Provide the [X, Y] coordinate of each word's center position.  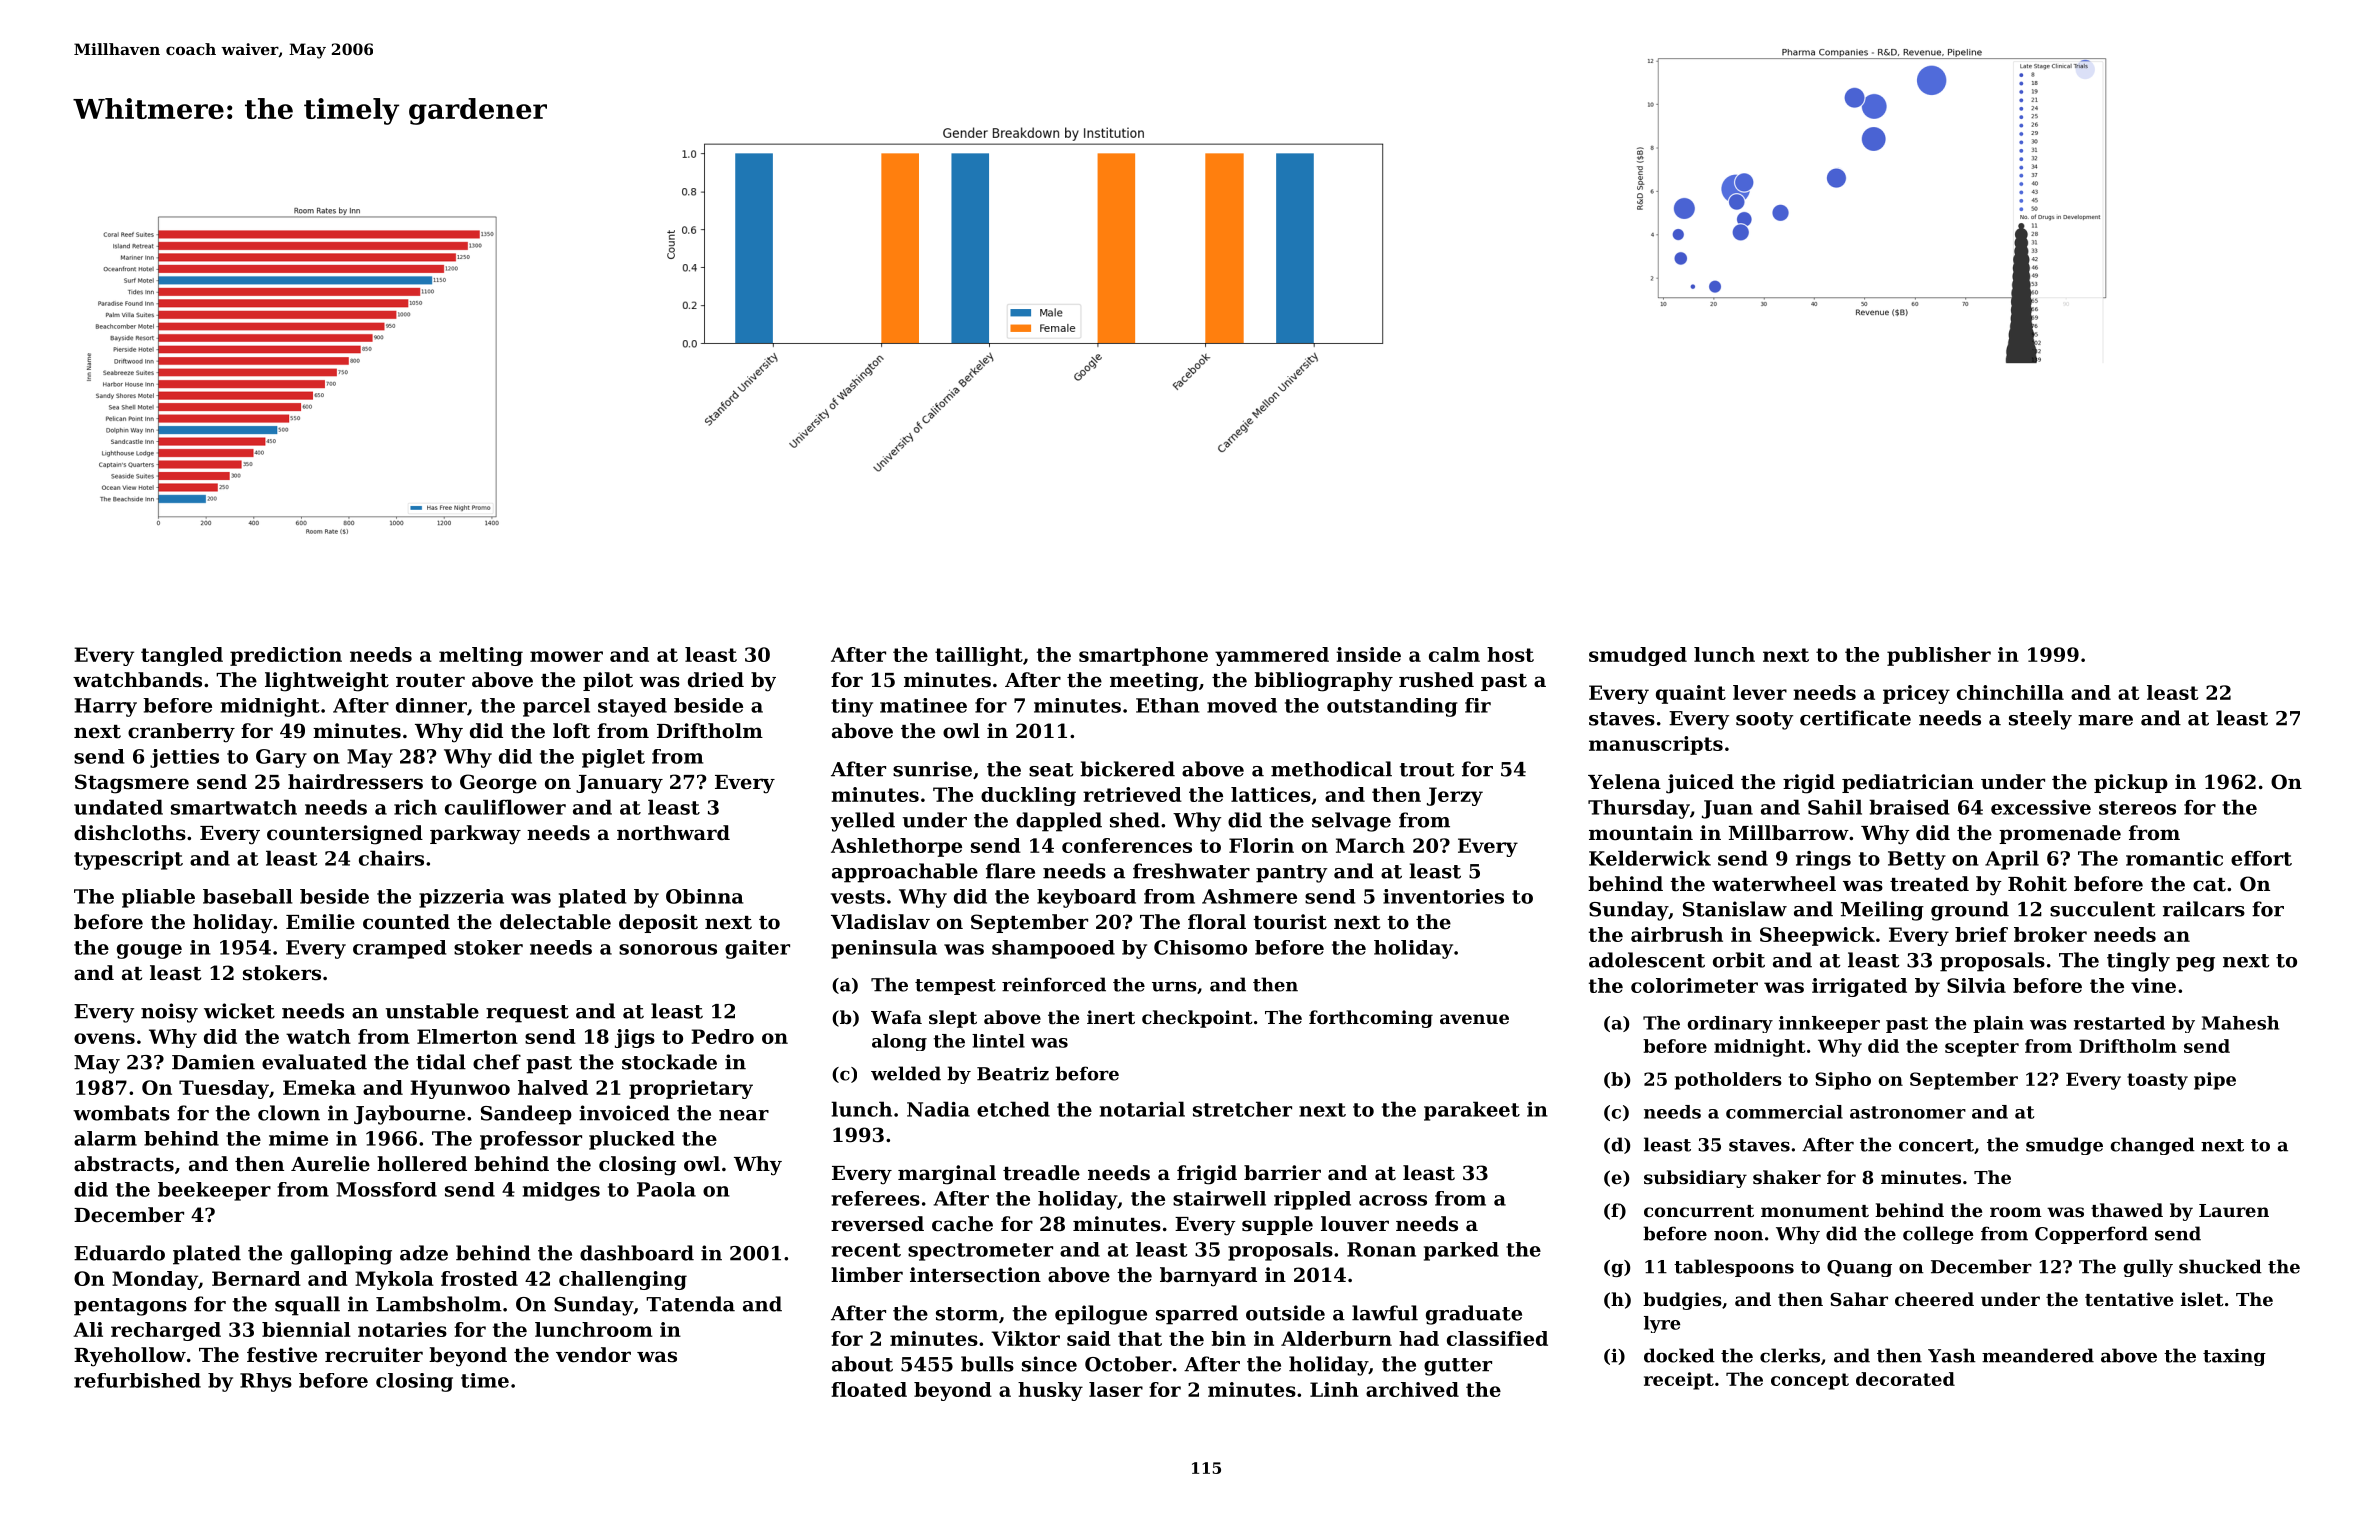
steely [2040, 720]
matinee [923, 705]
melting [481, 656]
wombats [121, 1113]
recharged [166, 1331]
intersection [975, 1275]
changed [2153, 1146]
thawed [2127, 1210]
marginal [947, 1175]
